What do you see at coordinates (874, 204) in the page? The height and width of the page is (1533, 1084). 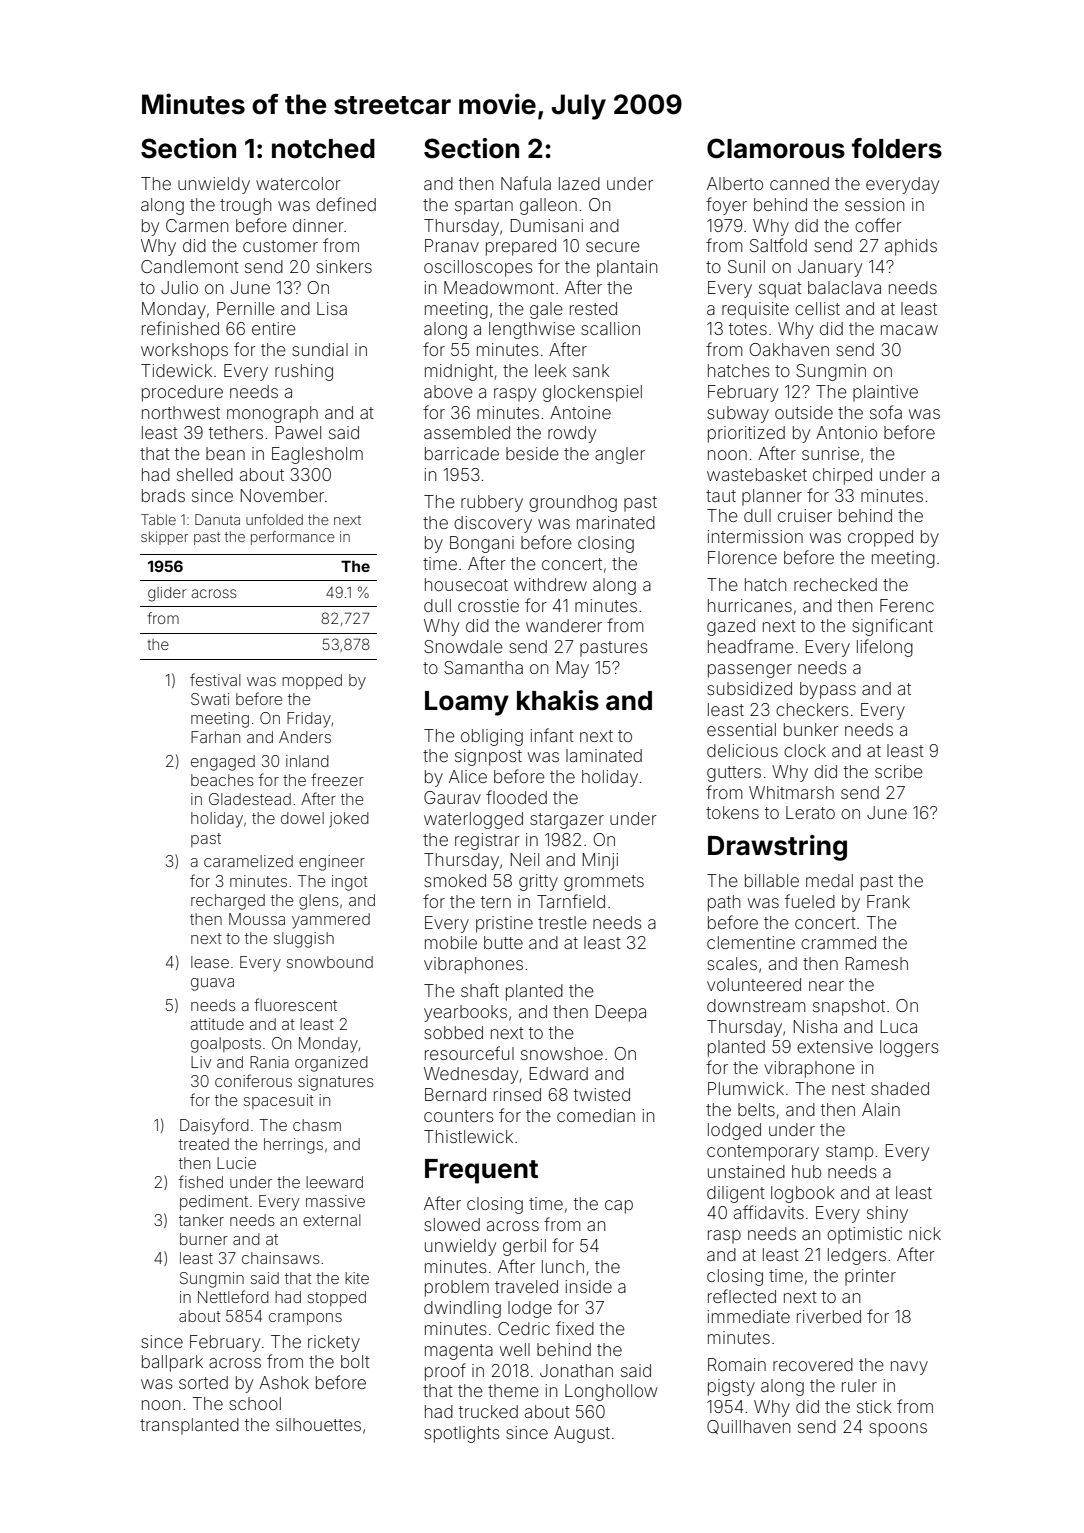 I see `session` at bounding box center [874, 204].
